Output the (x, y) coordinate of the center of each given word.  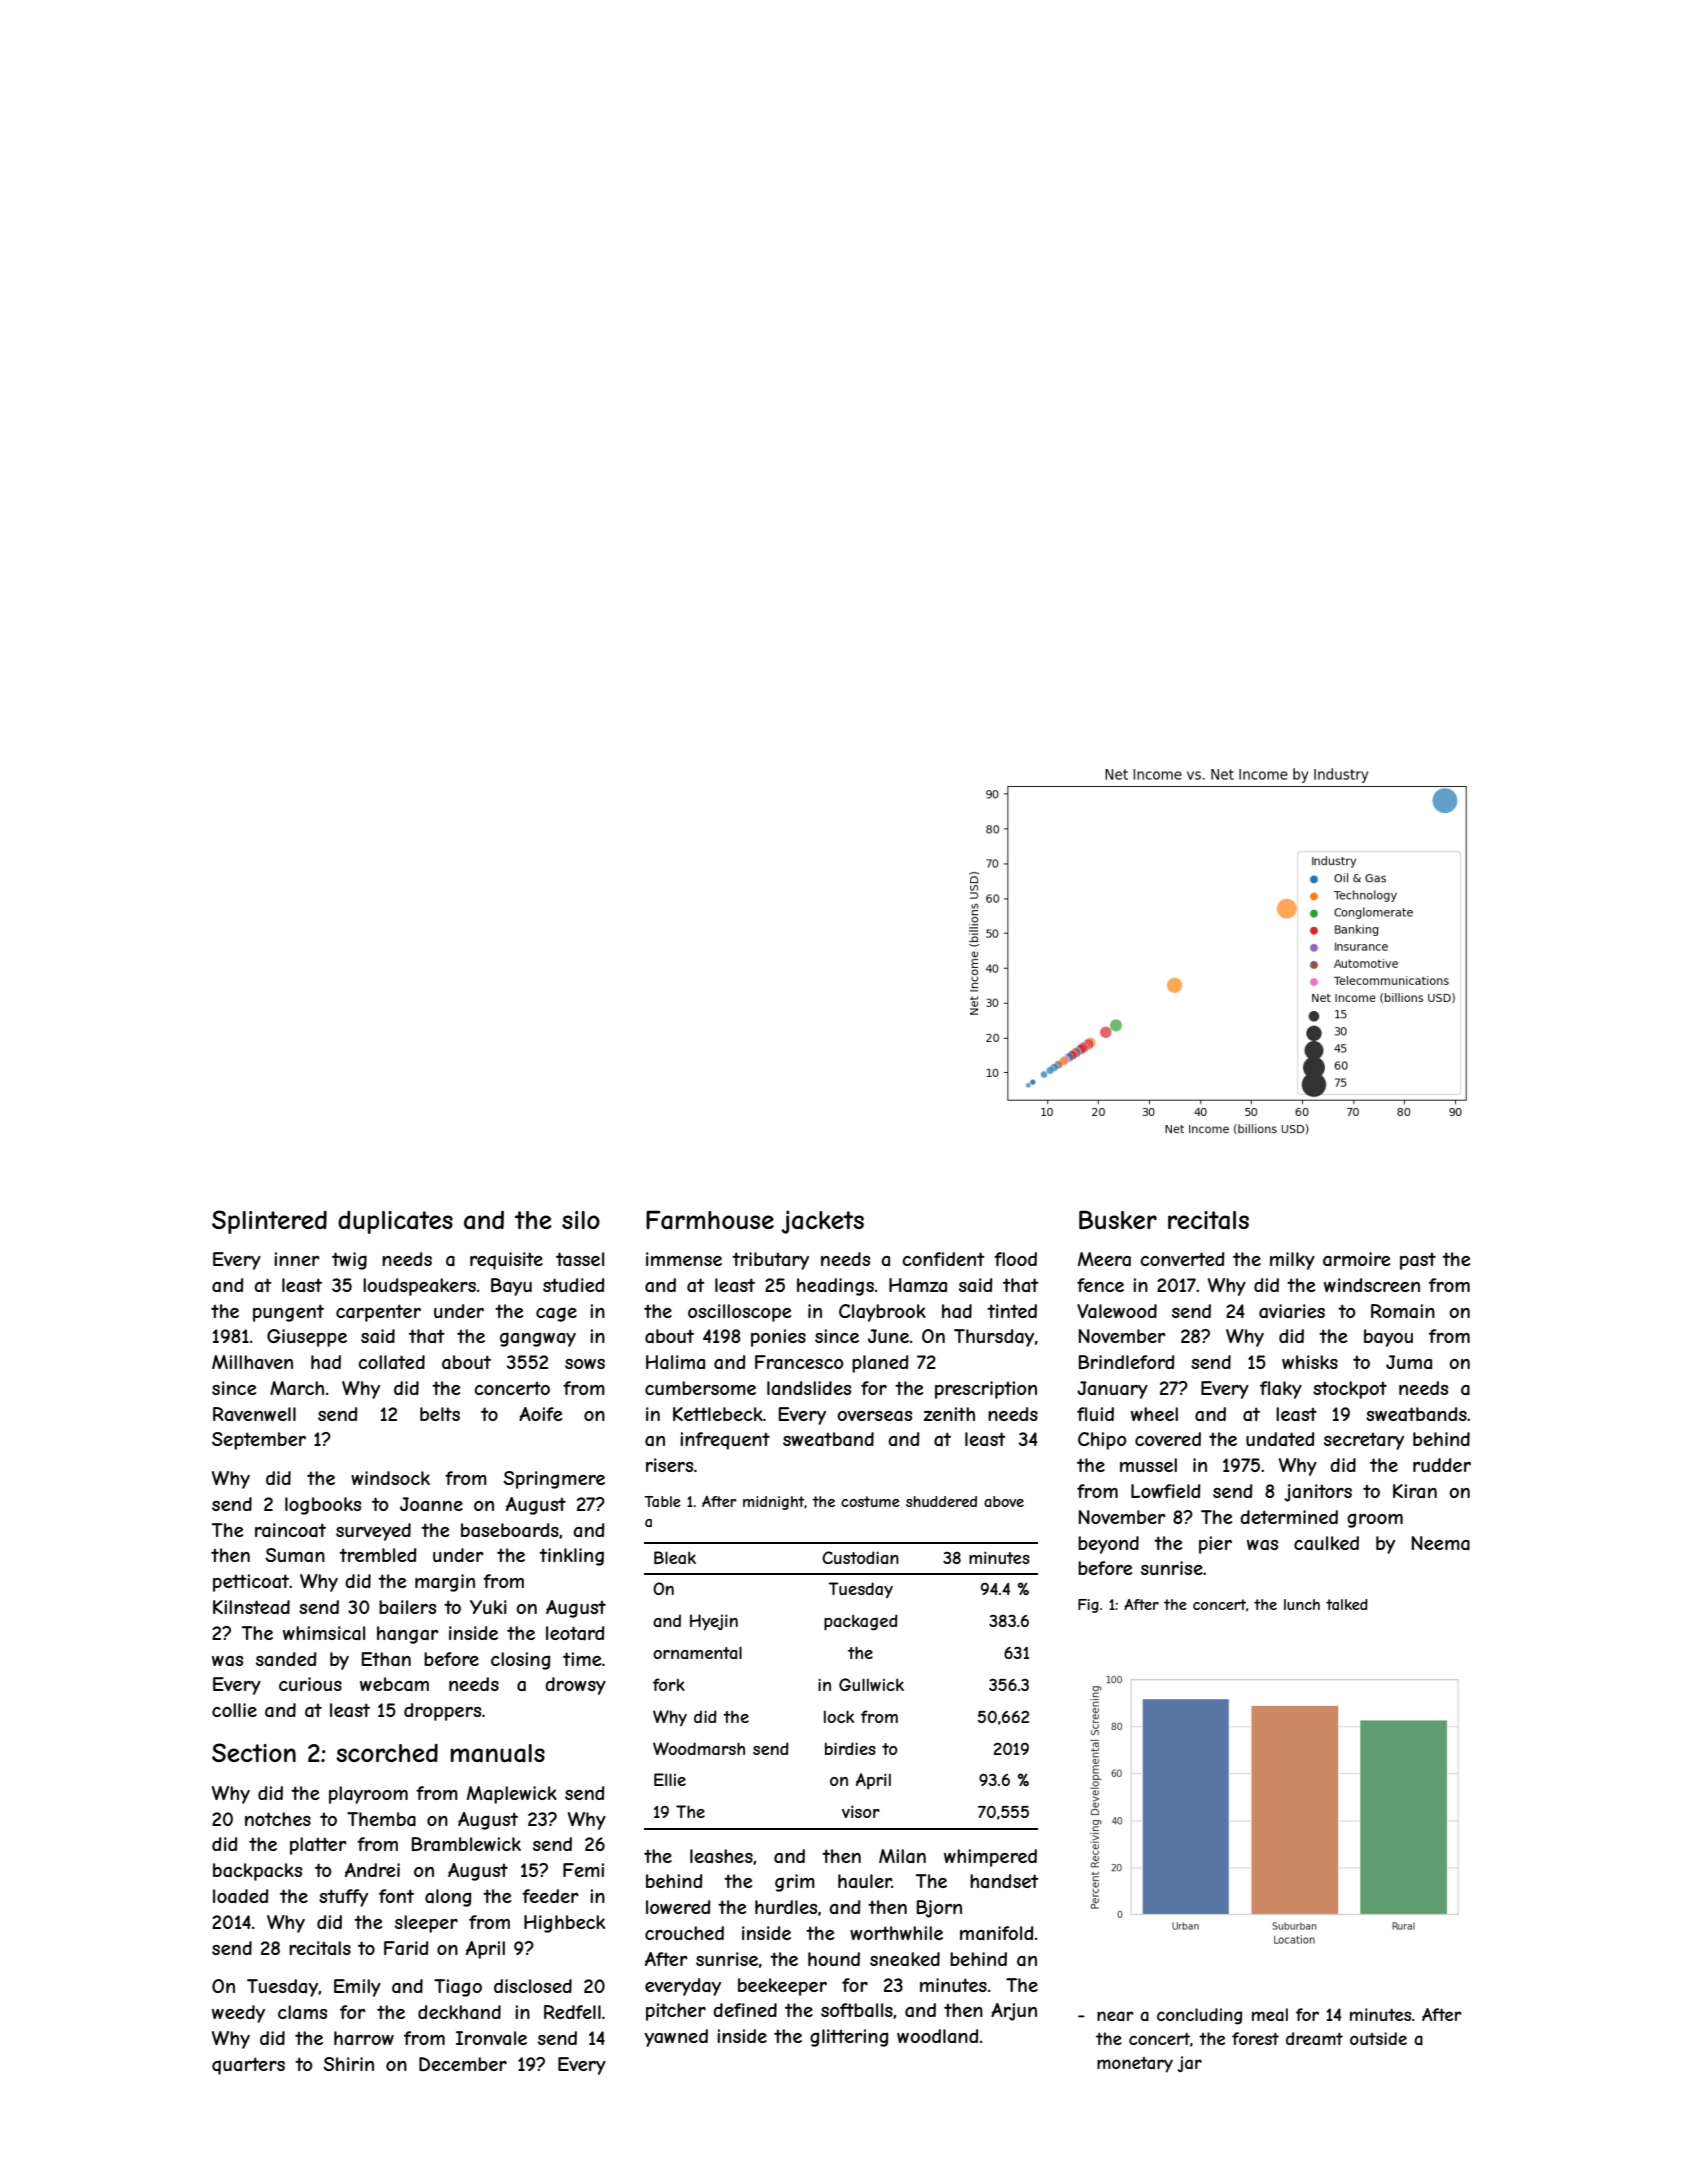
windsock (390, 1478)
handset (1004, 1881)
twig (349, 1261)
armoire (1356, 1259)
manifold (996, 1933)
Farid (406, 1948)
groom (1375, 1520)
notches (278, 1819)
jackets (822, 1222)
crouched (684, 1933)
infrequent (725, 1441)
